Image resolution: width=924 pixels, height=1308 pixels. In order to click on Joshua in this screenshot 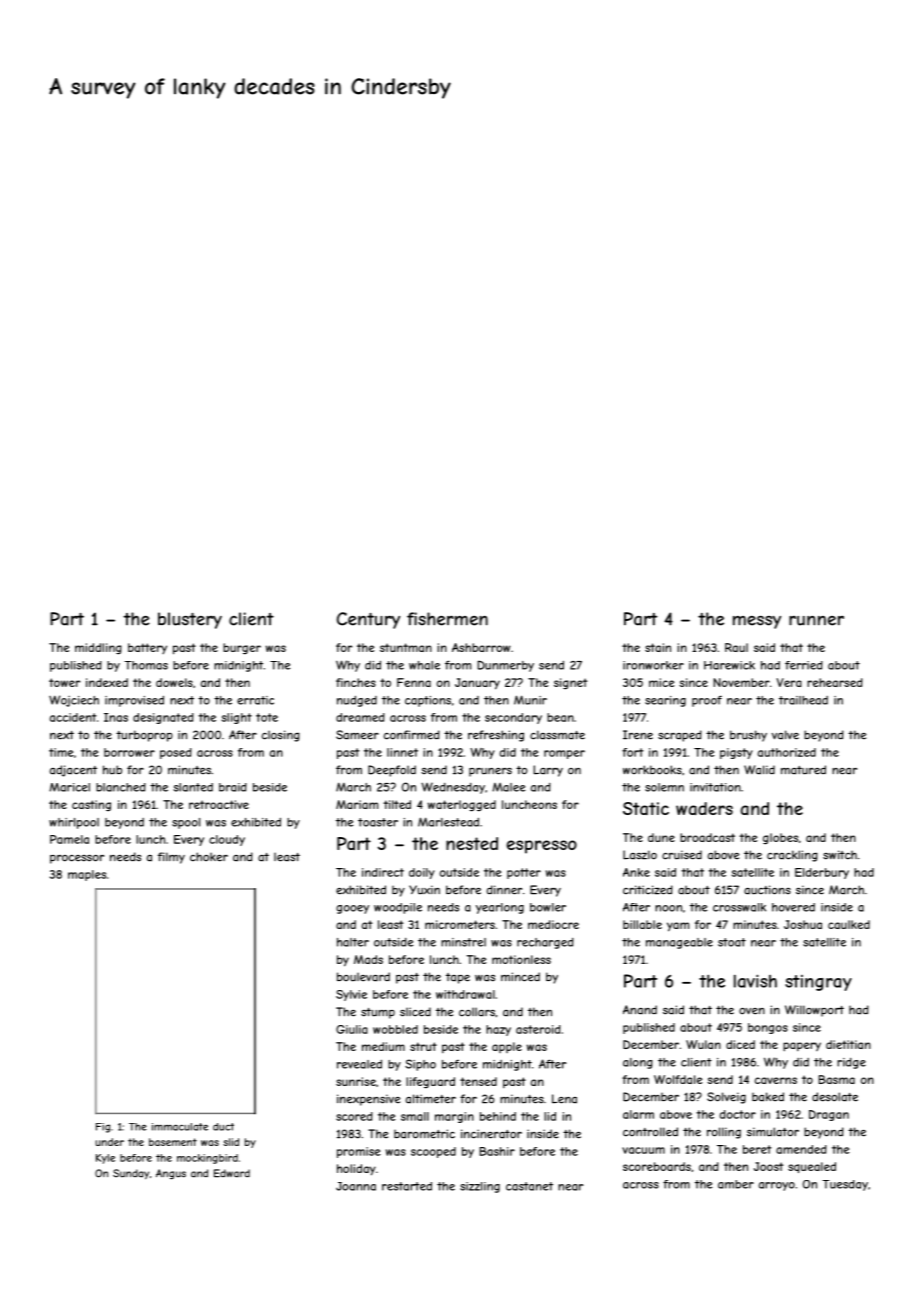, I will do `click(803, 924)`.
